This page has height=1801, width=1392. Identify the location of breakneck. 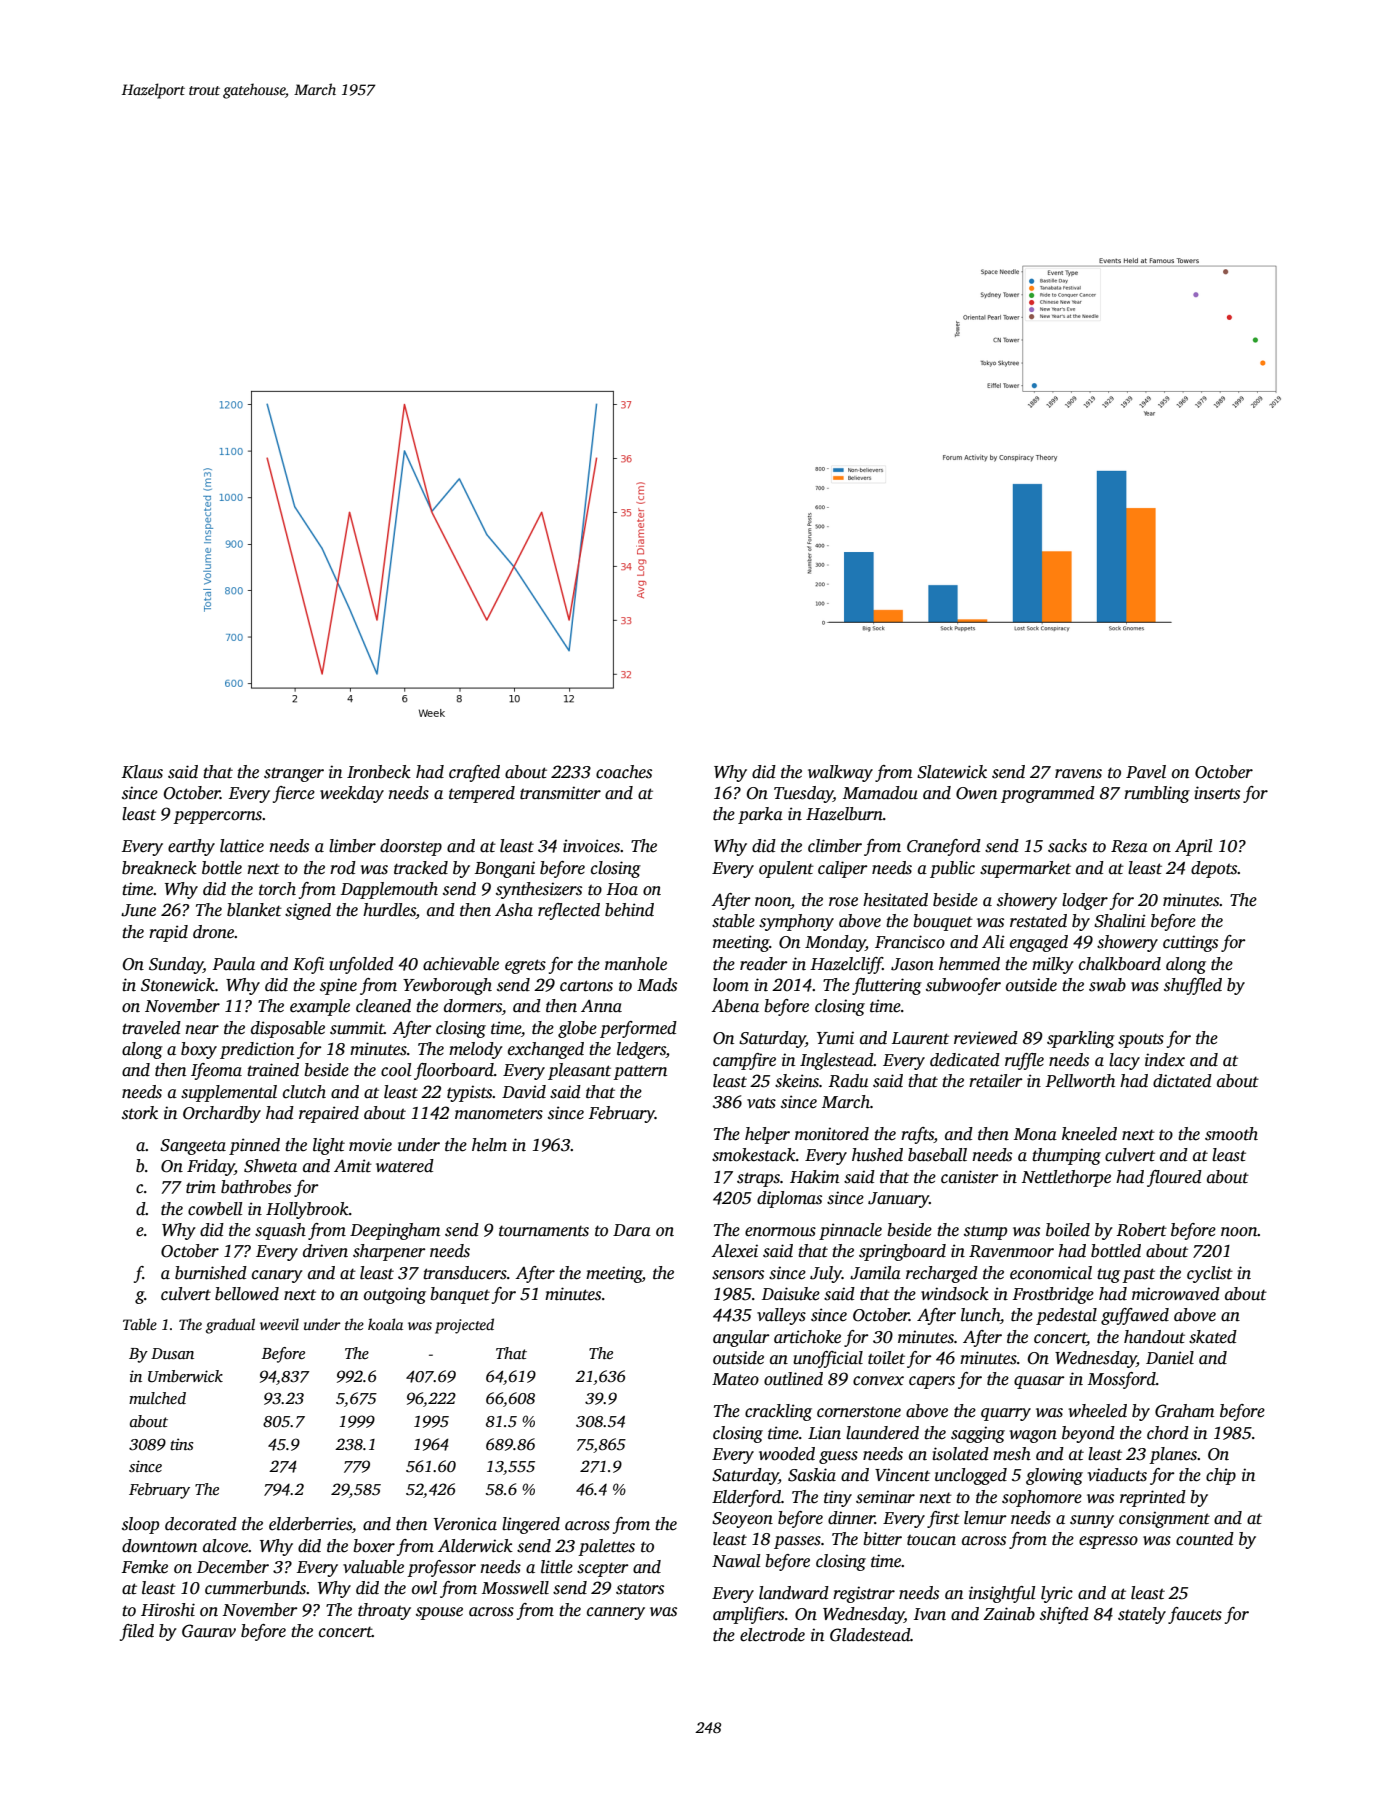
(159, 868).
